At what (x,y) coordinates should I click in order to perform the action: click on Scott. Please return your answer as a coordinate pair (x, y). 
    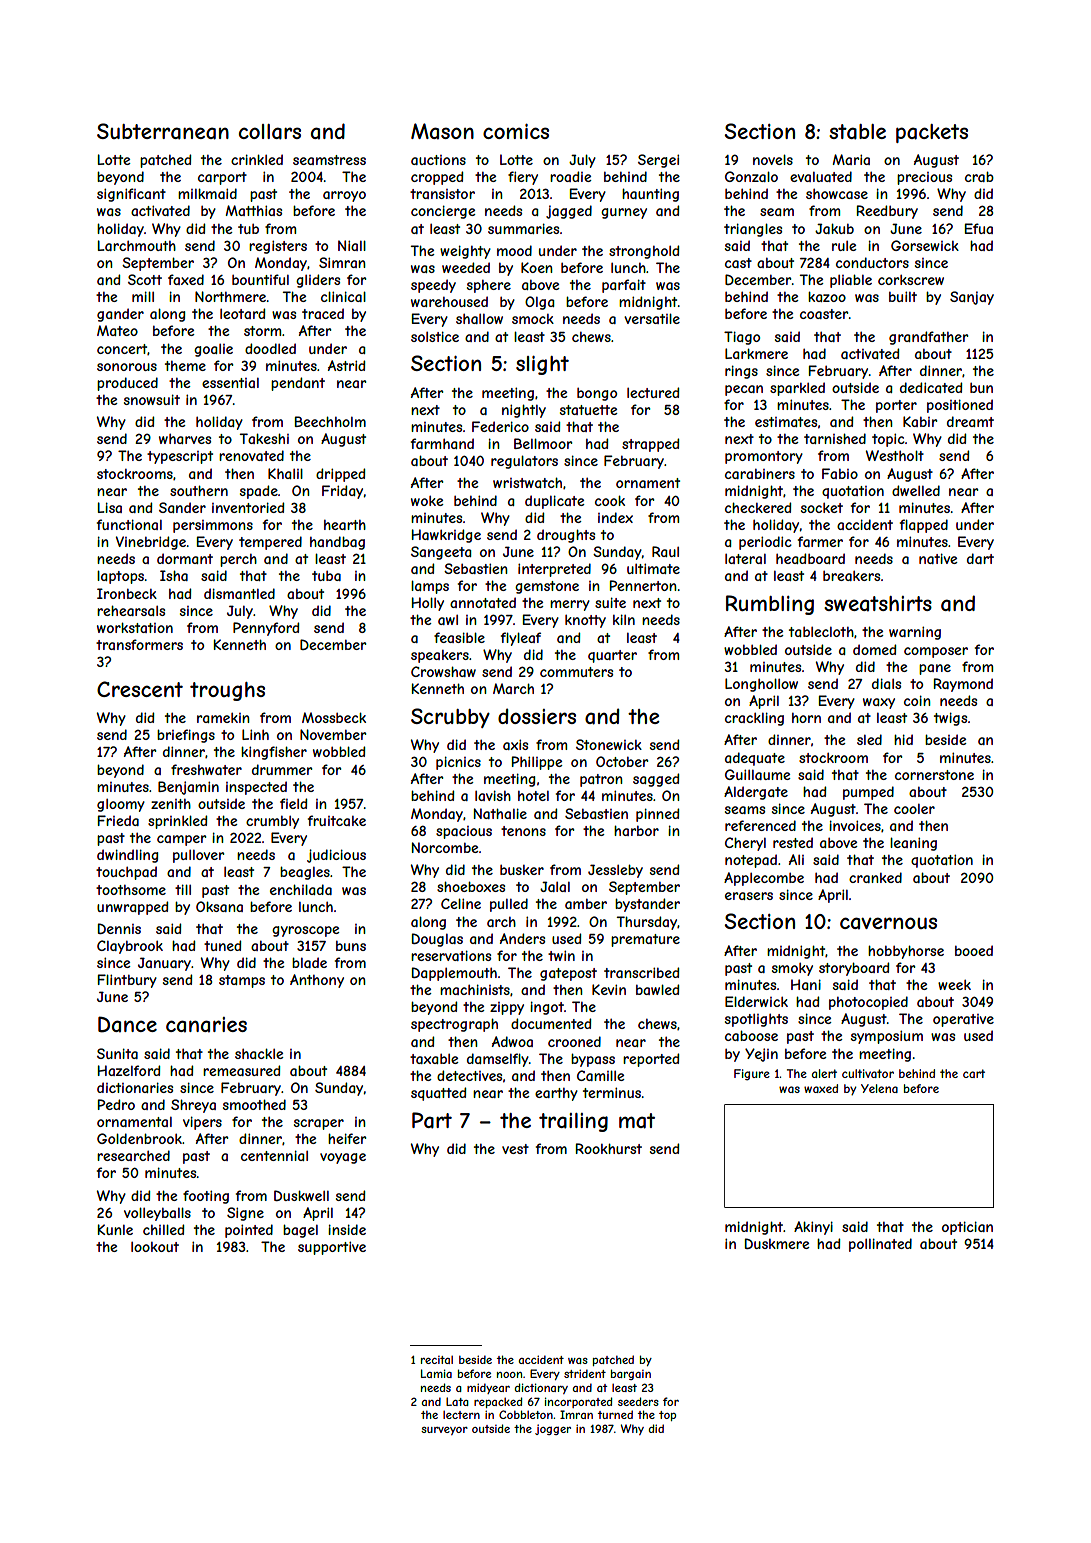
    Looking at the image, I should click on (145, 279).
